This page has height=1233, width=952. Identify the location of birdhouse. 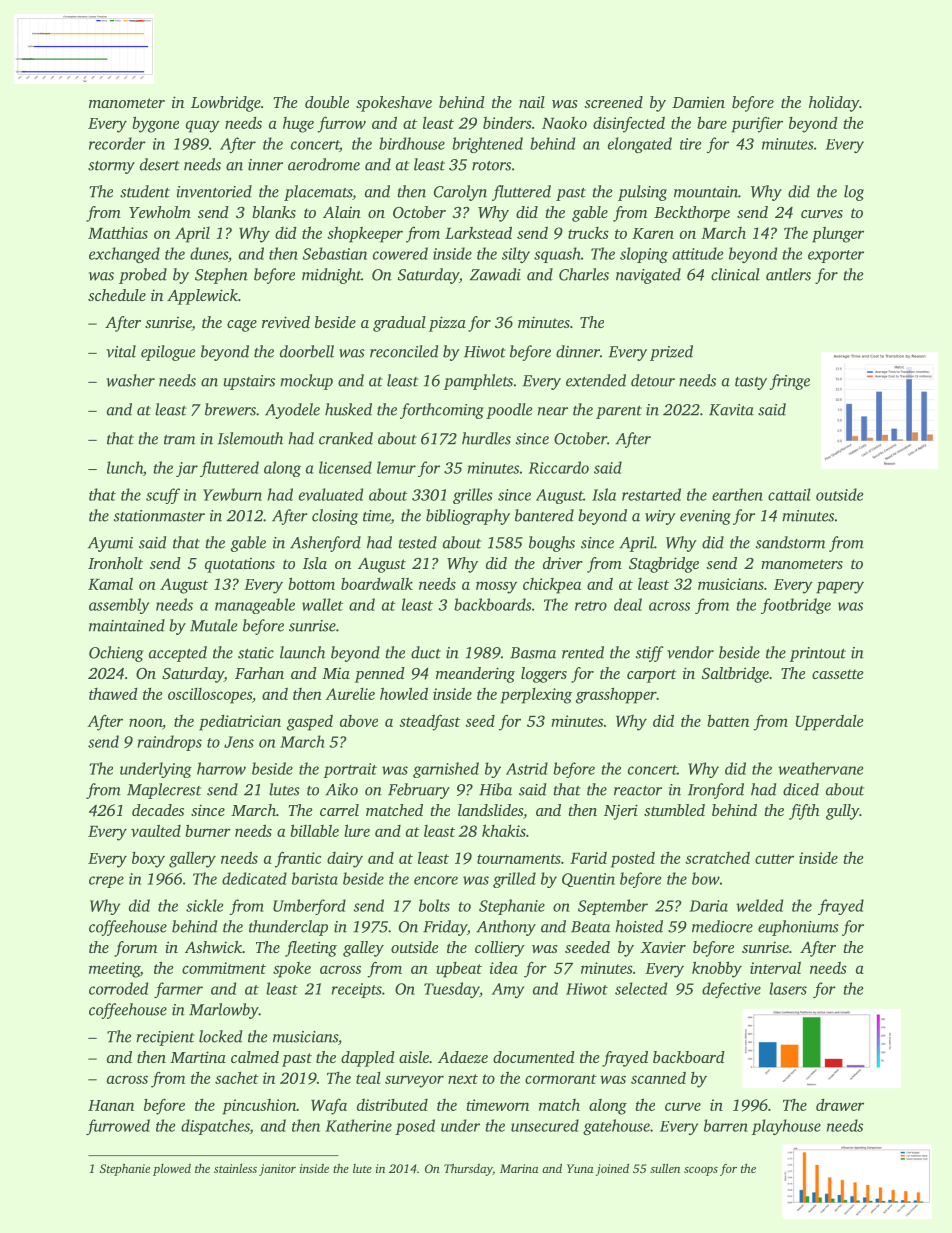
(412, 143).
